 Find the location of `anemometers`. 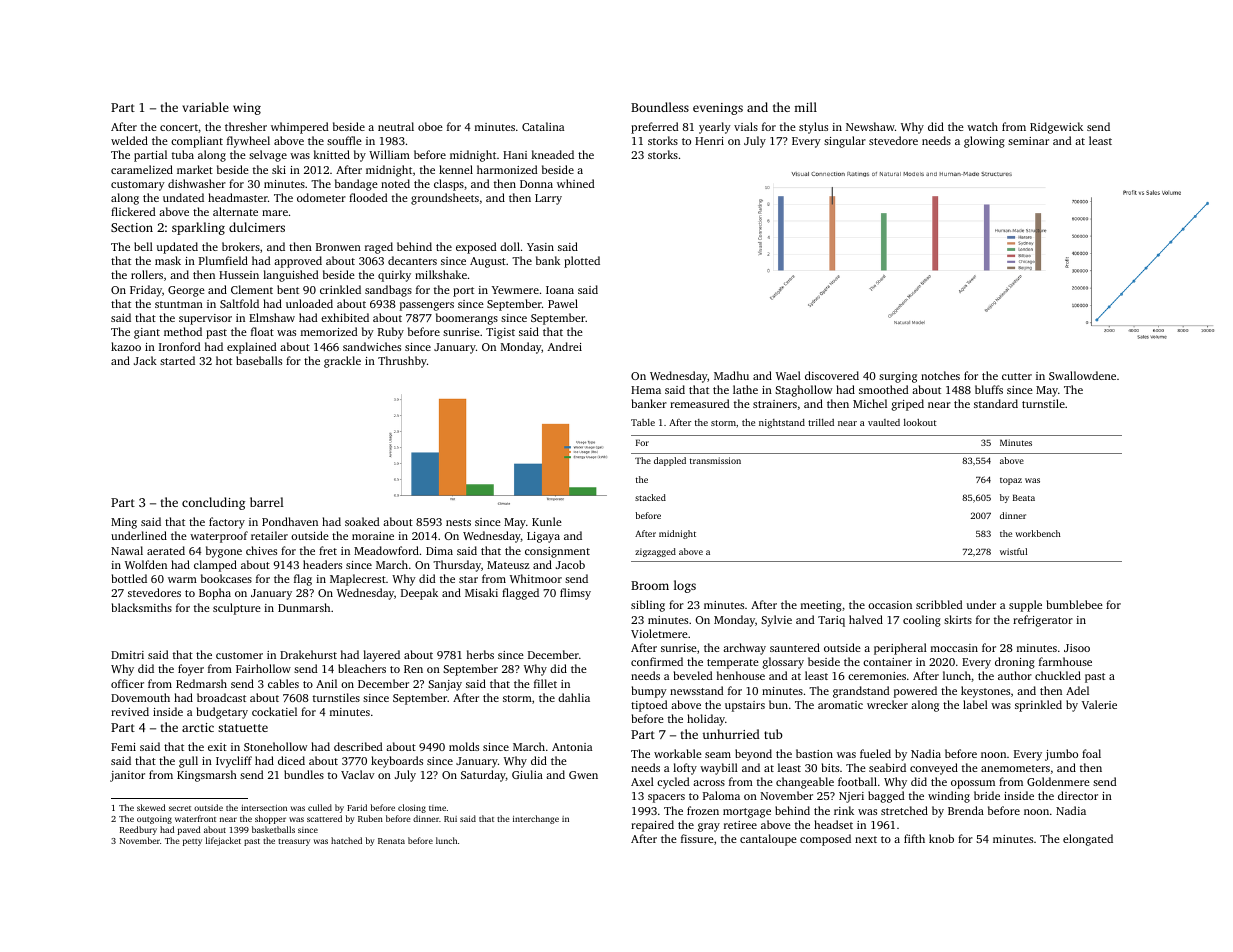

anemometers is located at coordinates (1015, 768).
